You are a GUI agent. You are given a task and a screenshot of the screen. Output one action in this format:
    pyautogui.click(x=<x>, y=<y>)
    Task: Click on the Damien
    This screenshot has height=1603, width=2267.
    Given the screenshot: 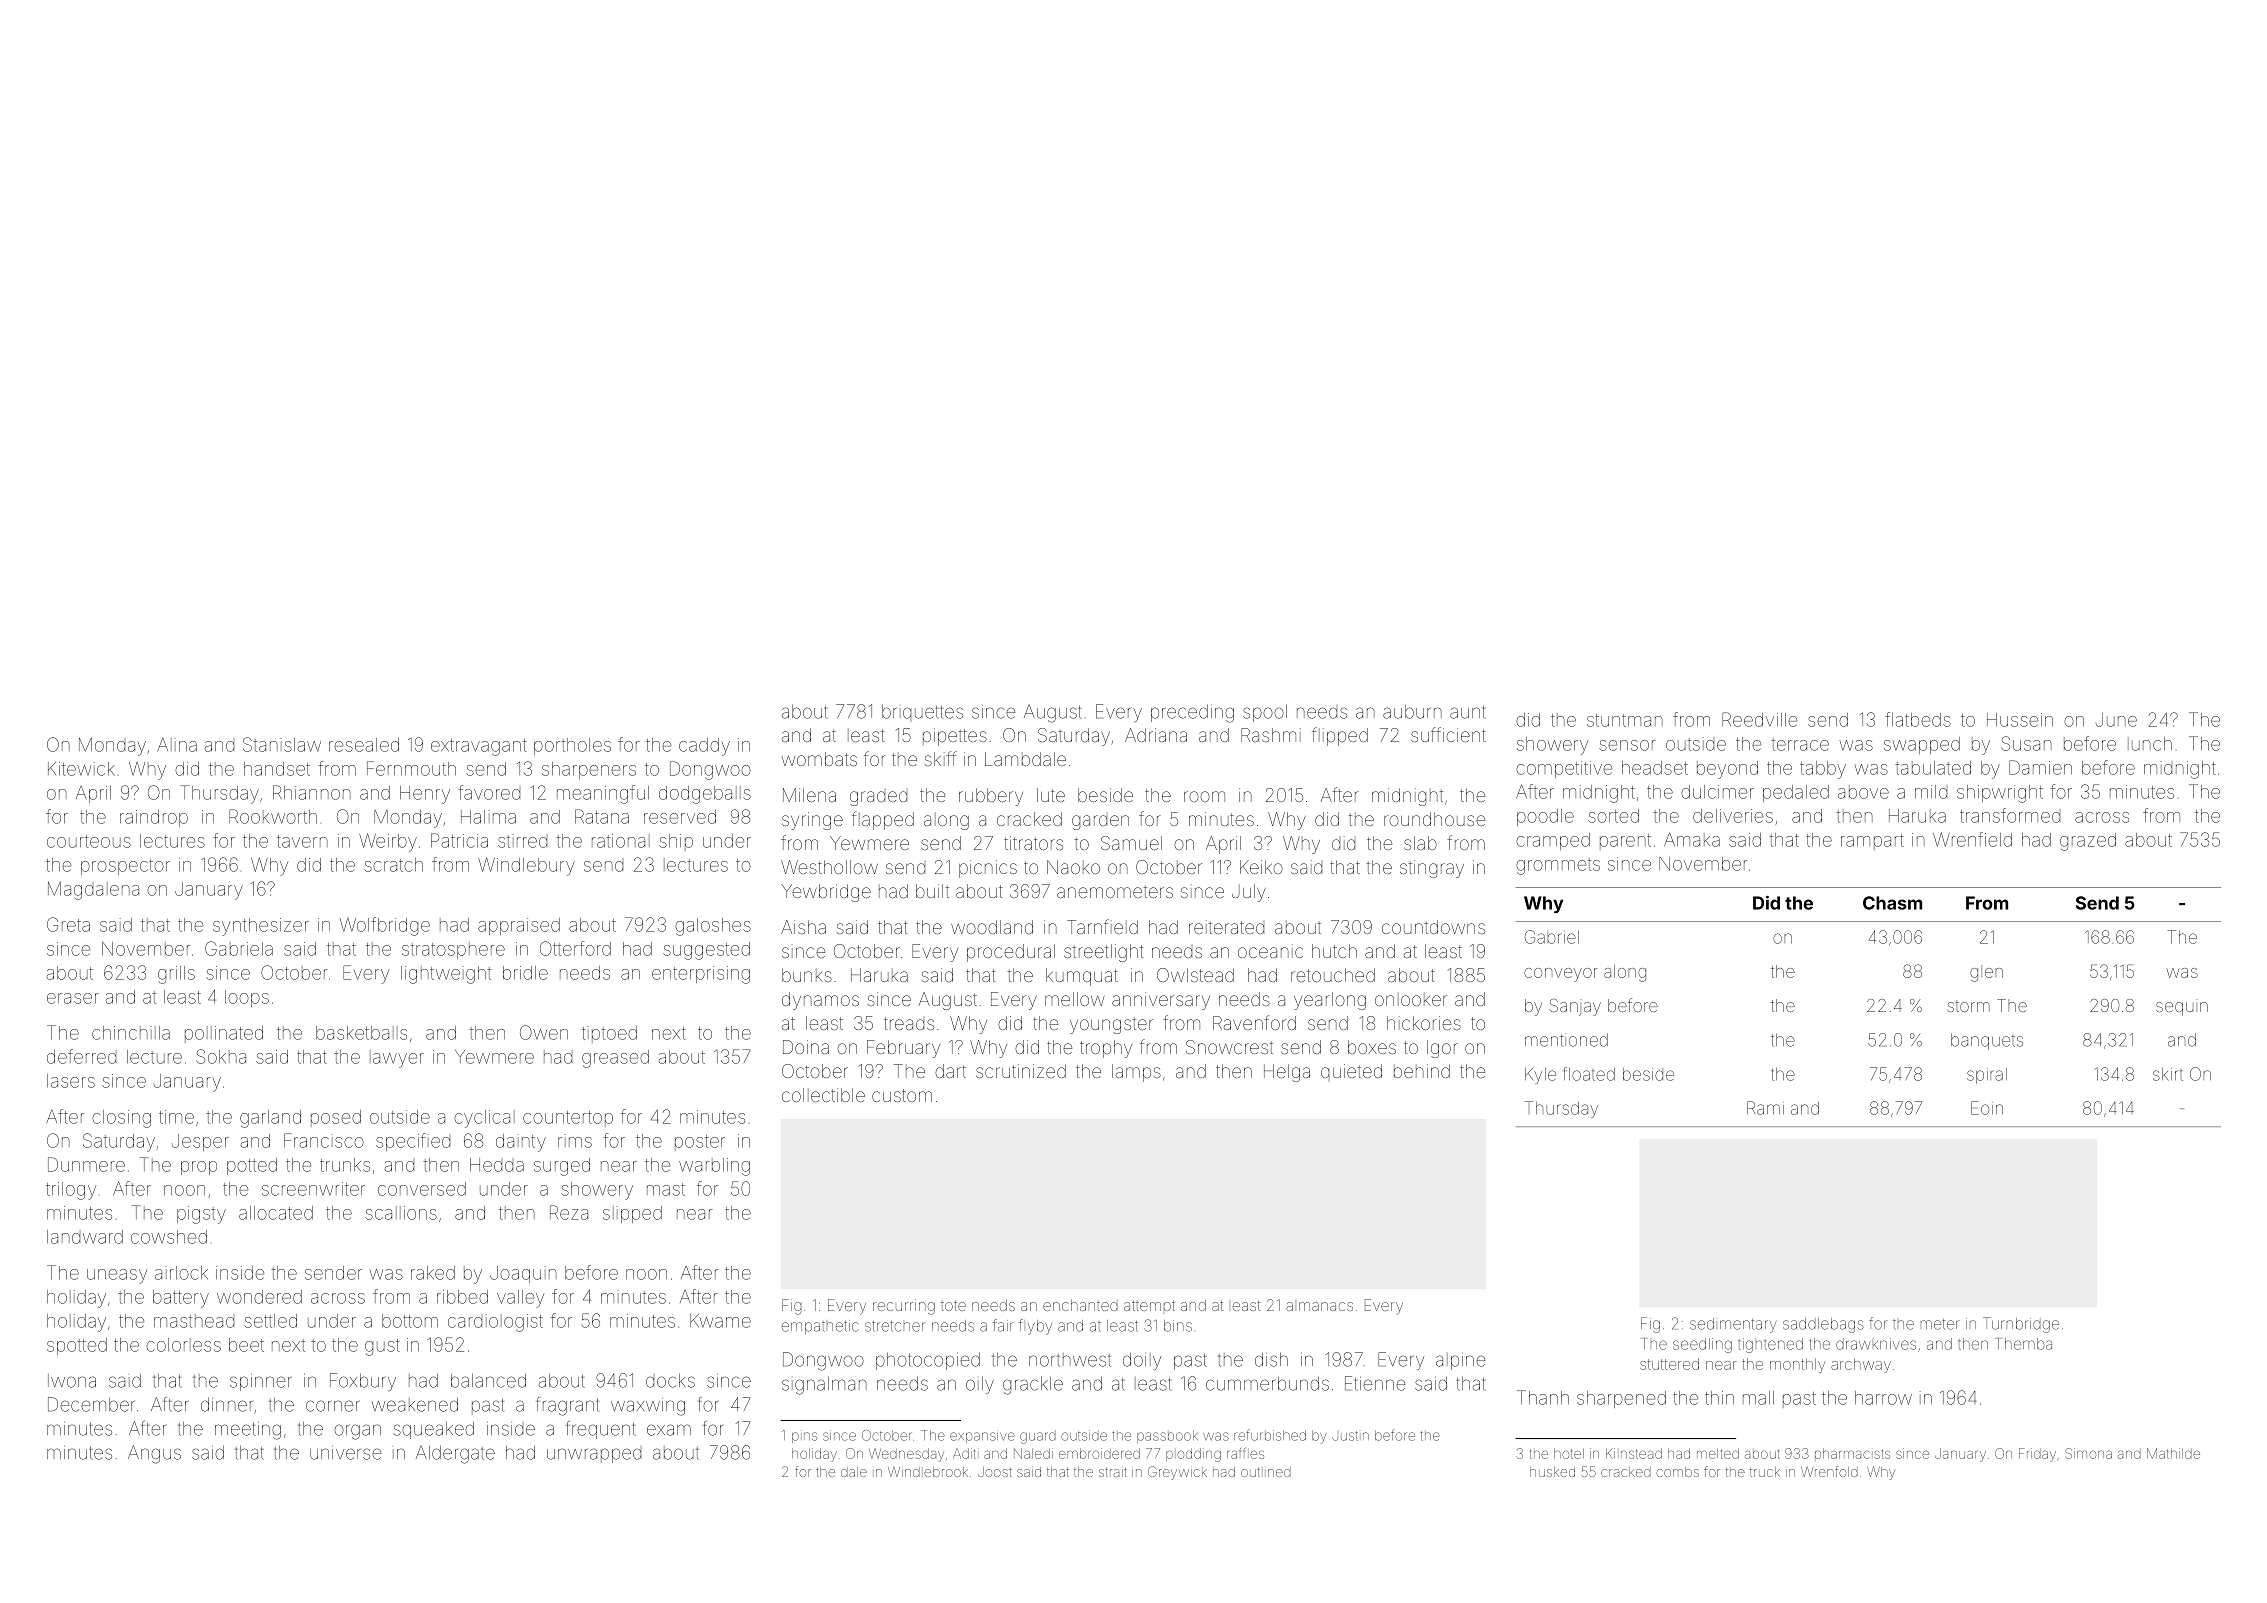 What is the action you would take?
    pyautogui.click(x=2040, y=767)
